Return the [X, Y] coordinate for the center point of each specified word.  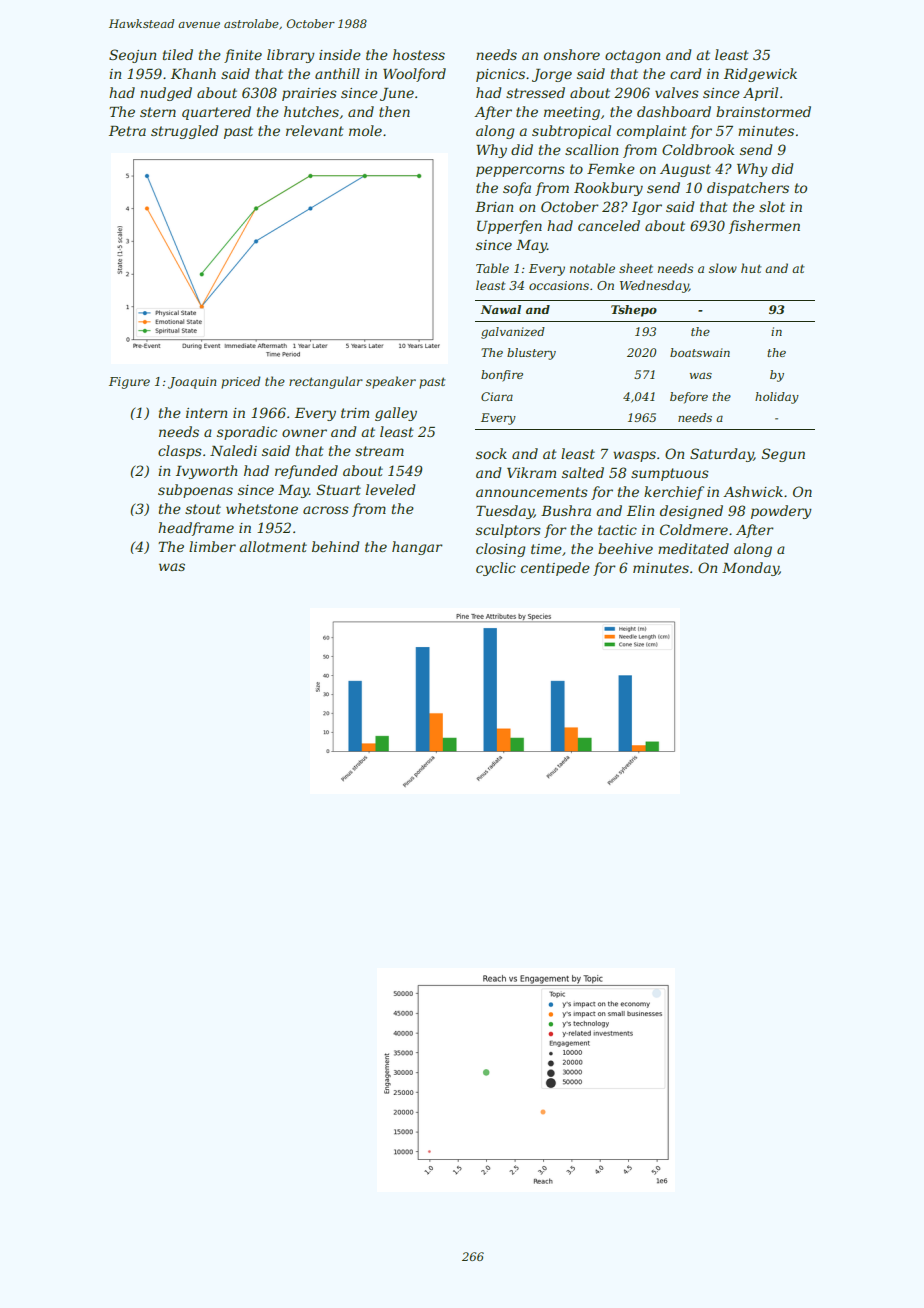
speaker [391, 382]
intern [206, 413]
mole [365, 130]
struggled [184, 132]
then [394, 111]
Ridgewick [760, 75]
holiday [777, 398]
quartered [216, 113]
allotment [273, 546]
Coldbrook [698, 149]
